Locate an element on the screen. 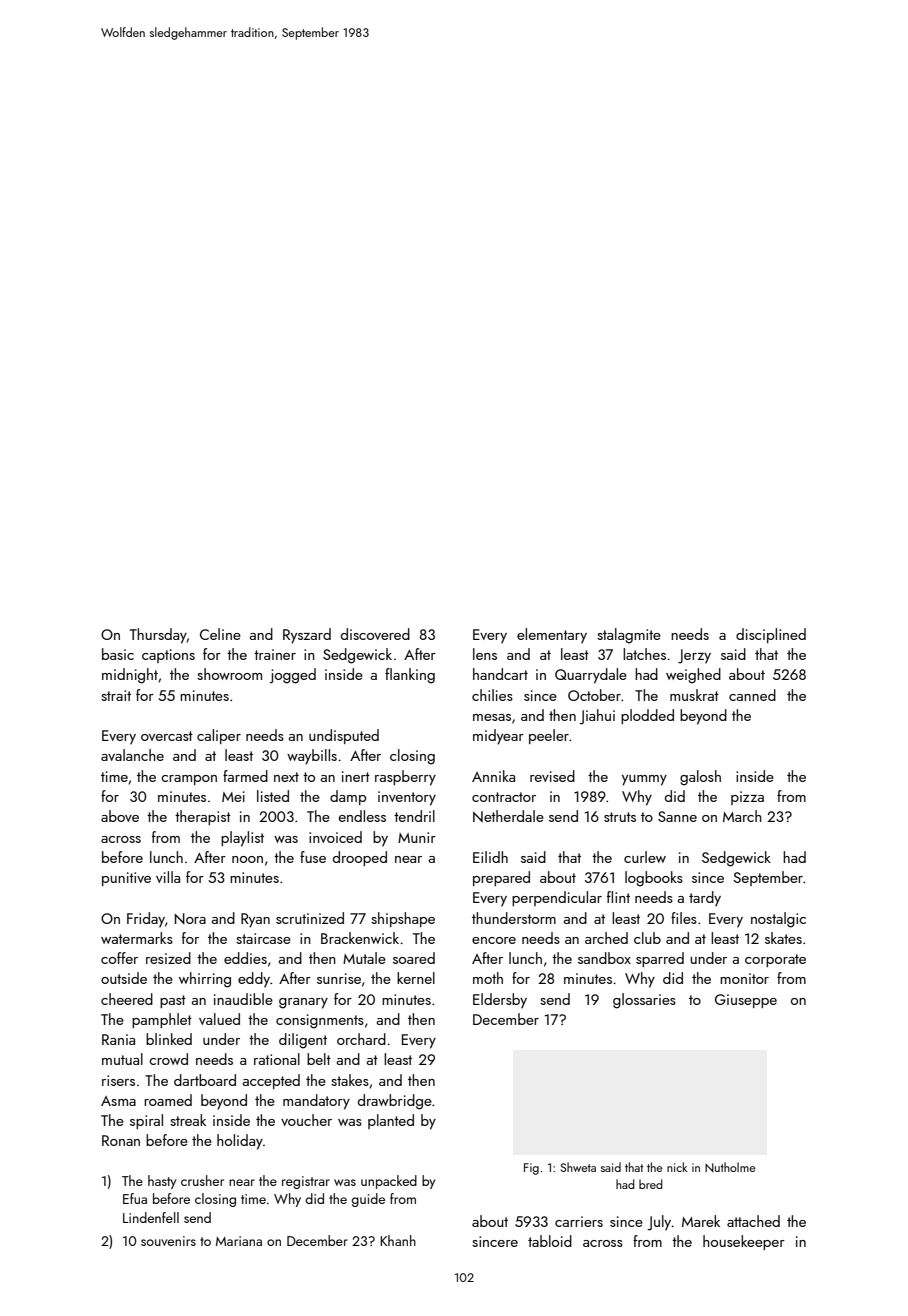 Image resolution: width=908 pixels, height=1316 pixels. Ryan is located at coordinates (255, 920).
